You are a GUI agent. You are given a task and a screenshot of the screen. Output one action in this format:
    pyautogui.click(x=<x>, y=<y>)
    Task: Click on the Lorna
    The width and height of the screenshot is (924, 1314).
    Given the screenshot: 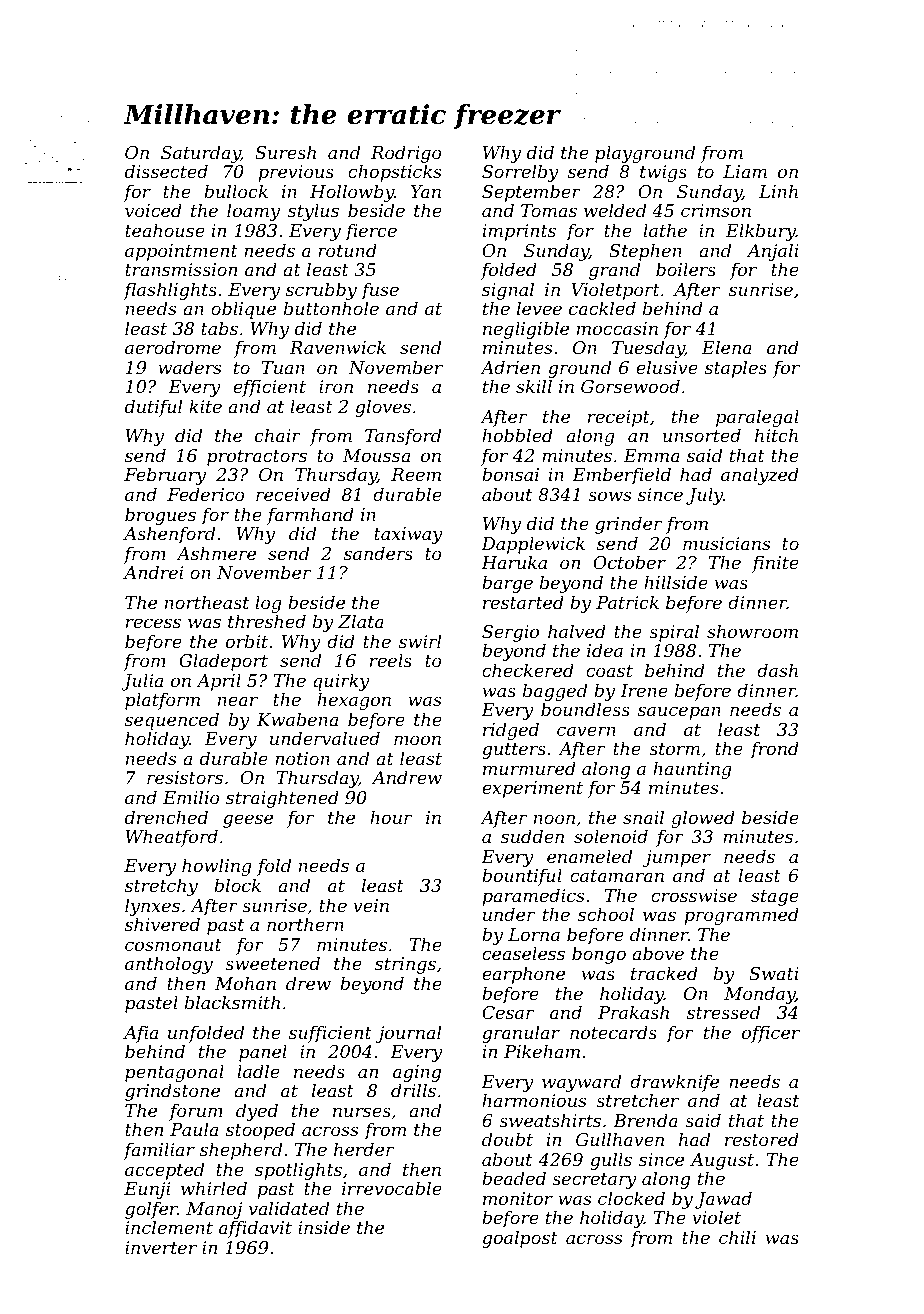 What is the action you would take?
    pyautogui.click(x=534, y=934)
